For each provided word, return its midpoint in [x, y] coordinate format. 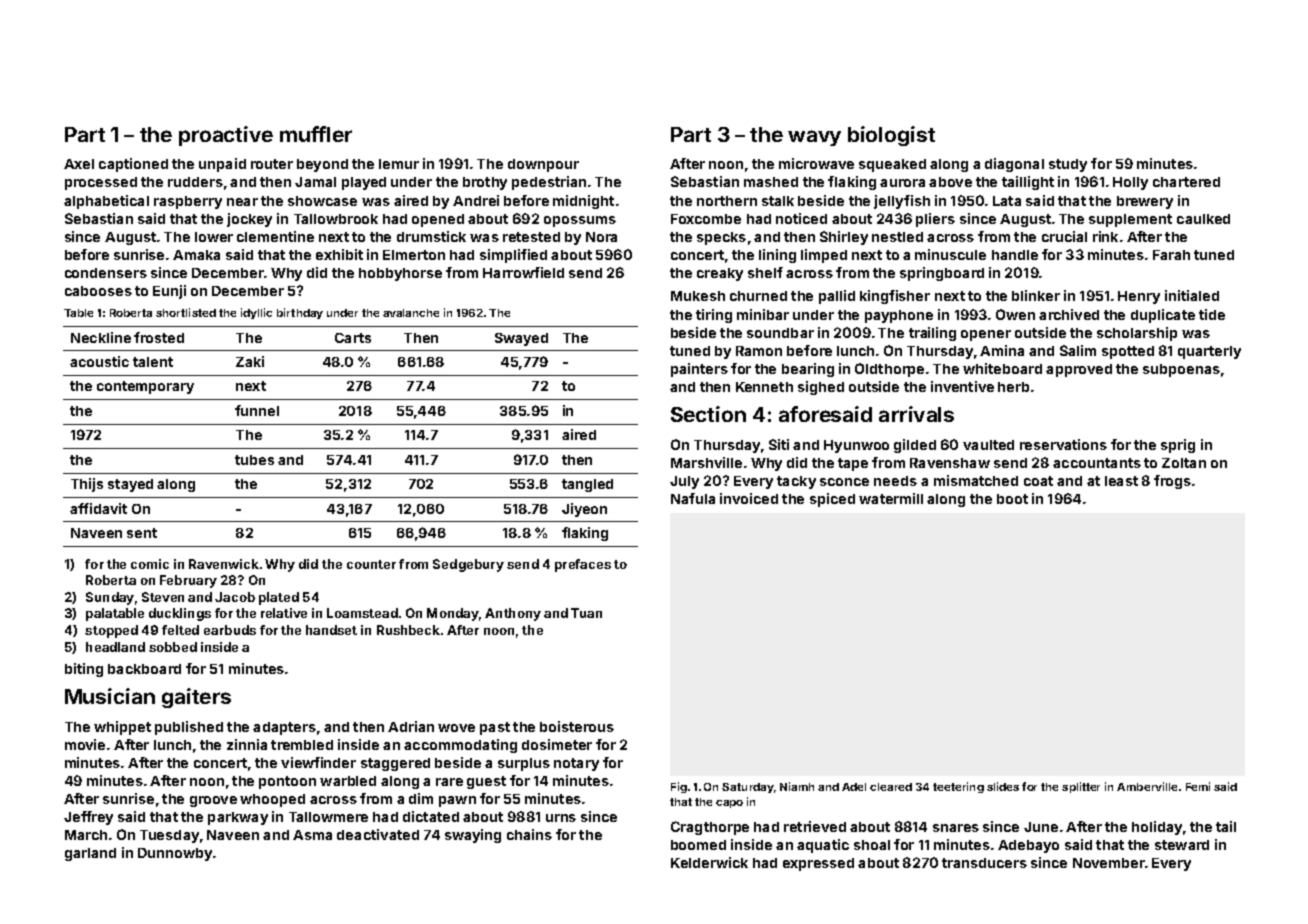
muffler [316, 134]
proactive [226, 136]
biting [84, 670]
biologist [891, 136]
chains [529, 834]
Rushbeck [408, 630]
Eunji [169, 292]
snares [956, 828]
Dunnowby [175, 854]
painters [699, 370]
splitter [1081, 787]
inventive [962, 386]
